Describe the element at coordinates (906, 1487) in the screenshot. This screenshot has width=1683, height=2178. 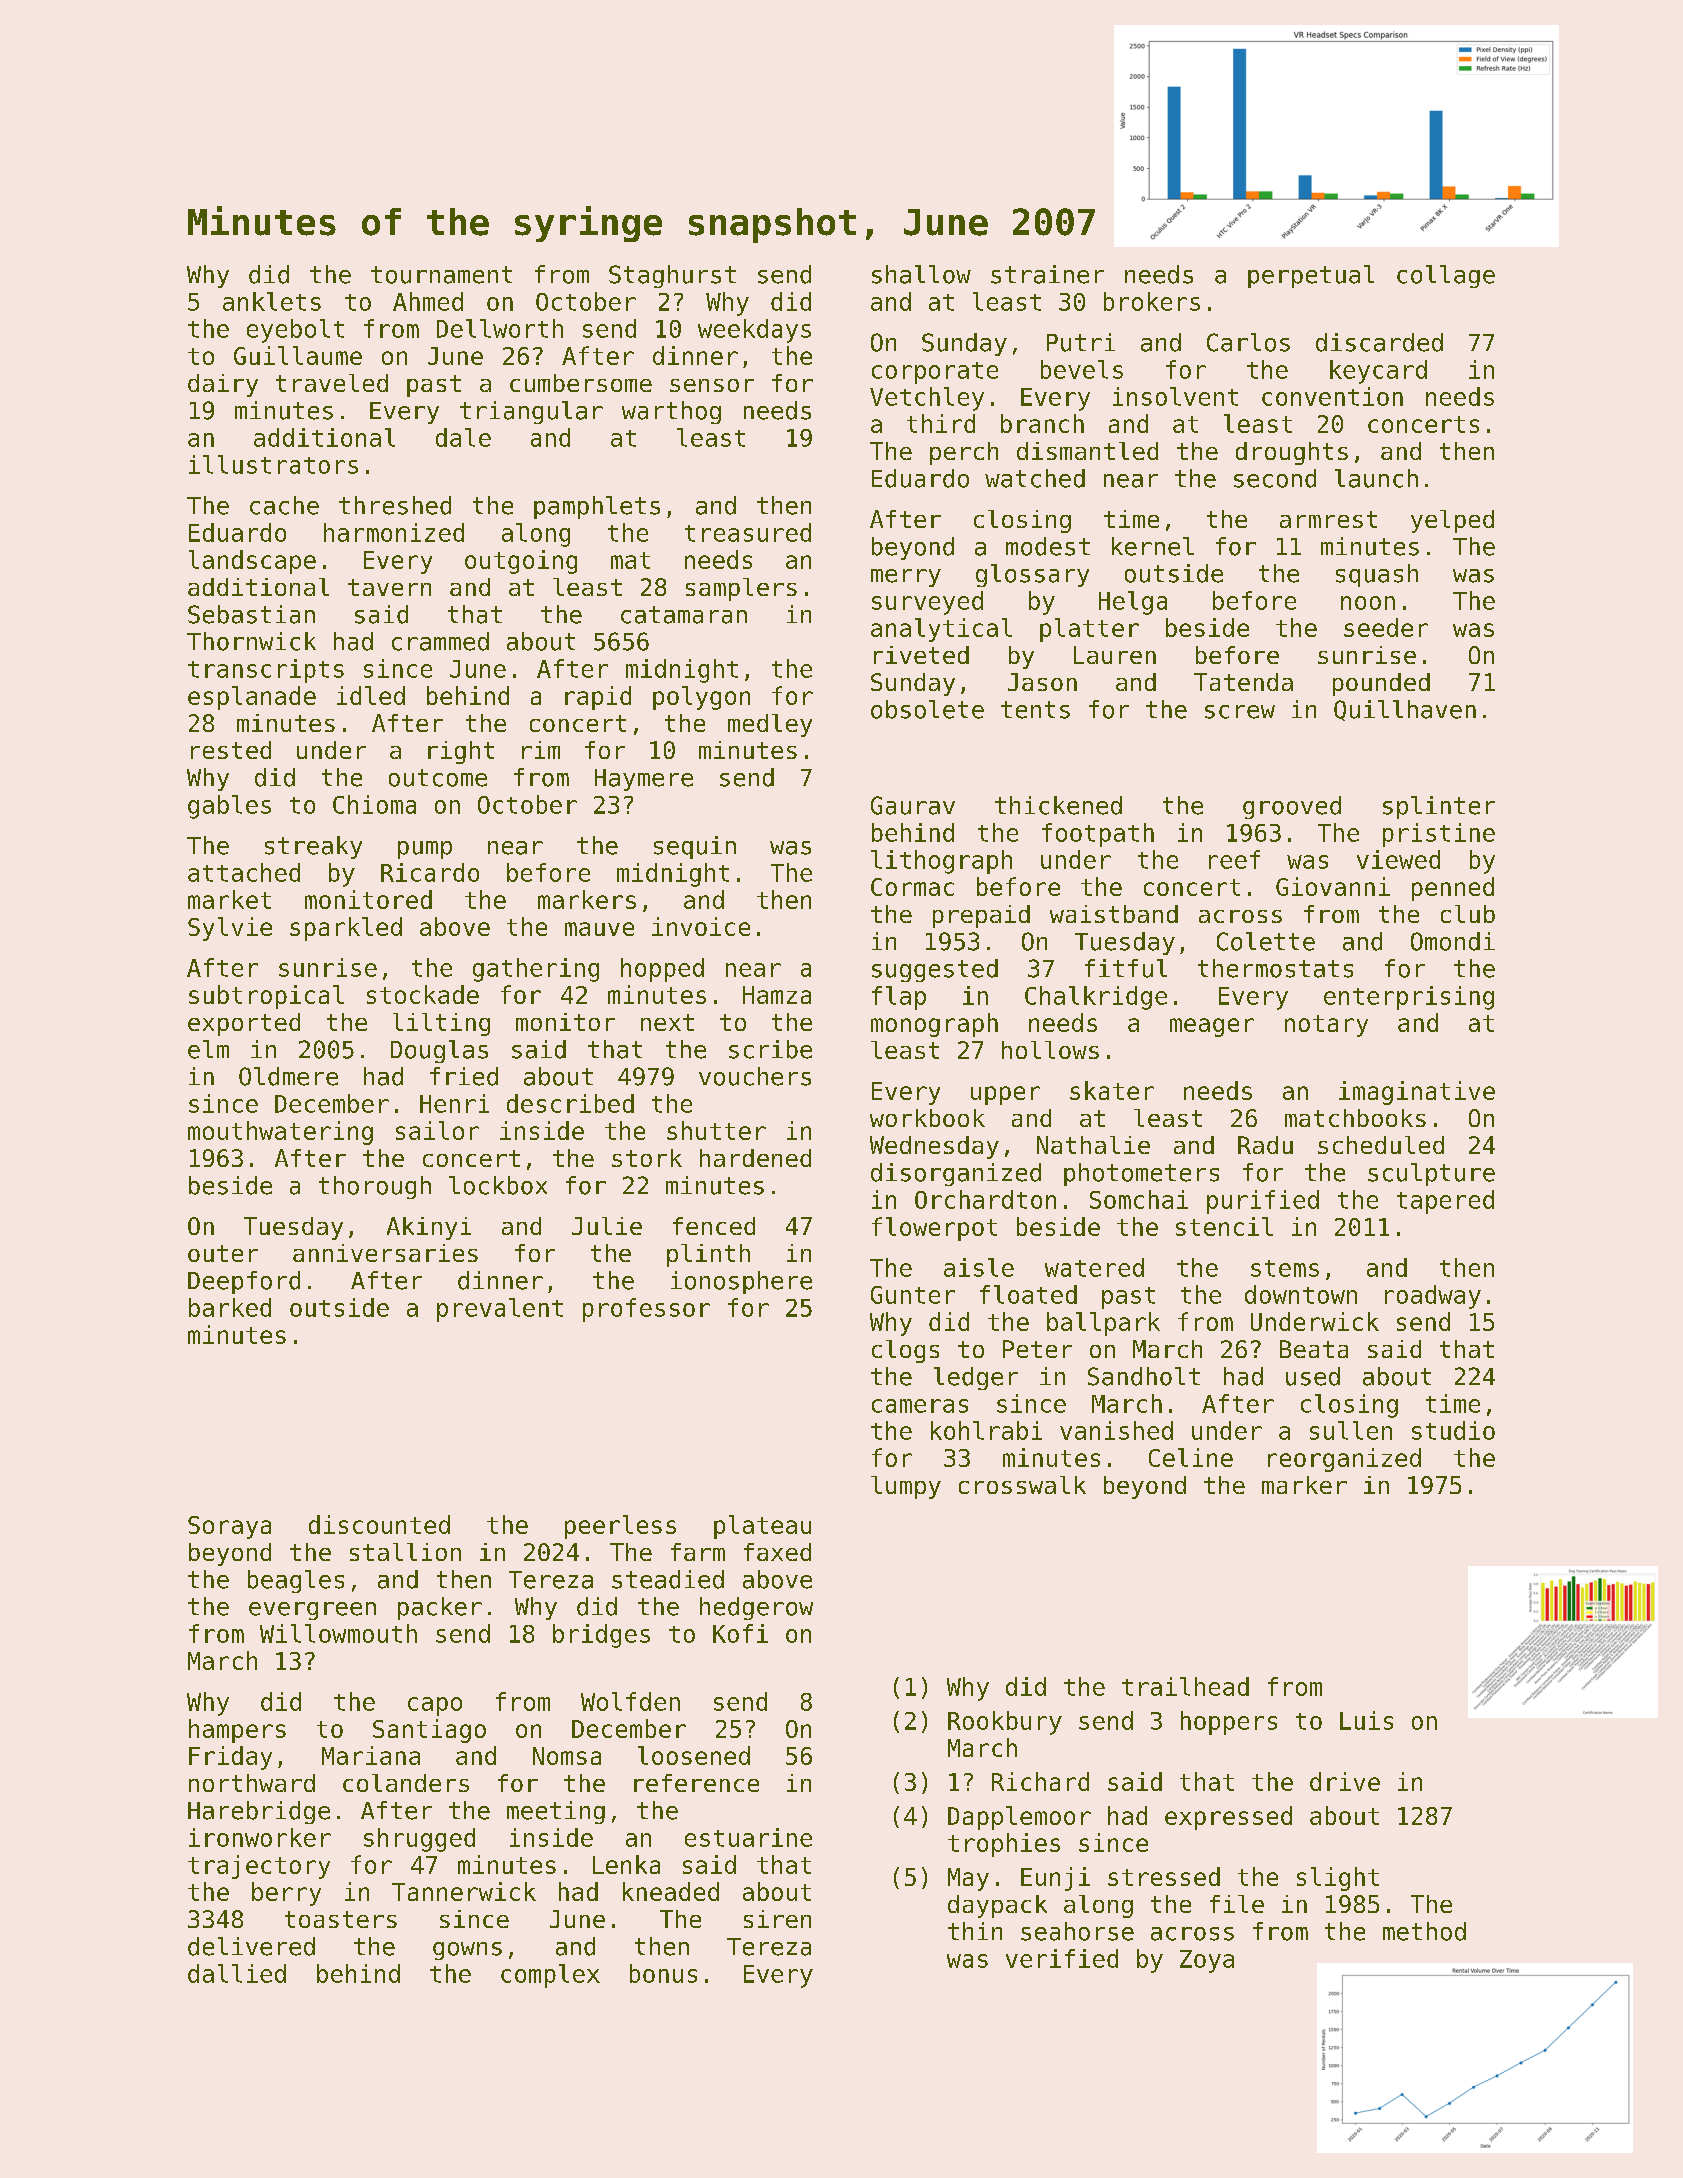
I see `lumpy` at that location.
